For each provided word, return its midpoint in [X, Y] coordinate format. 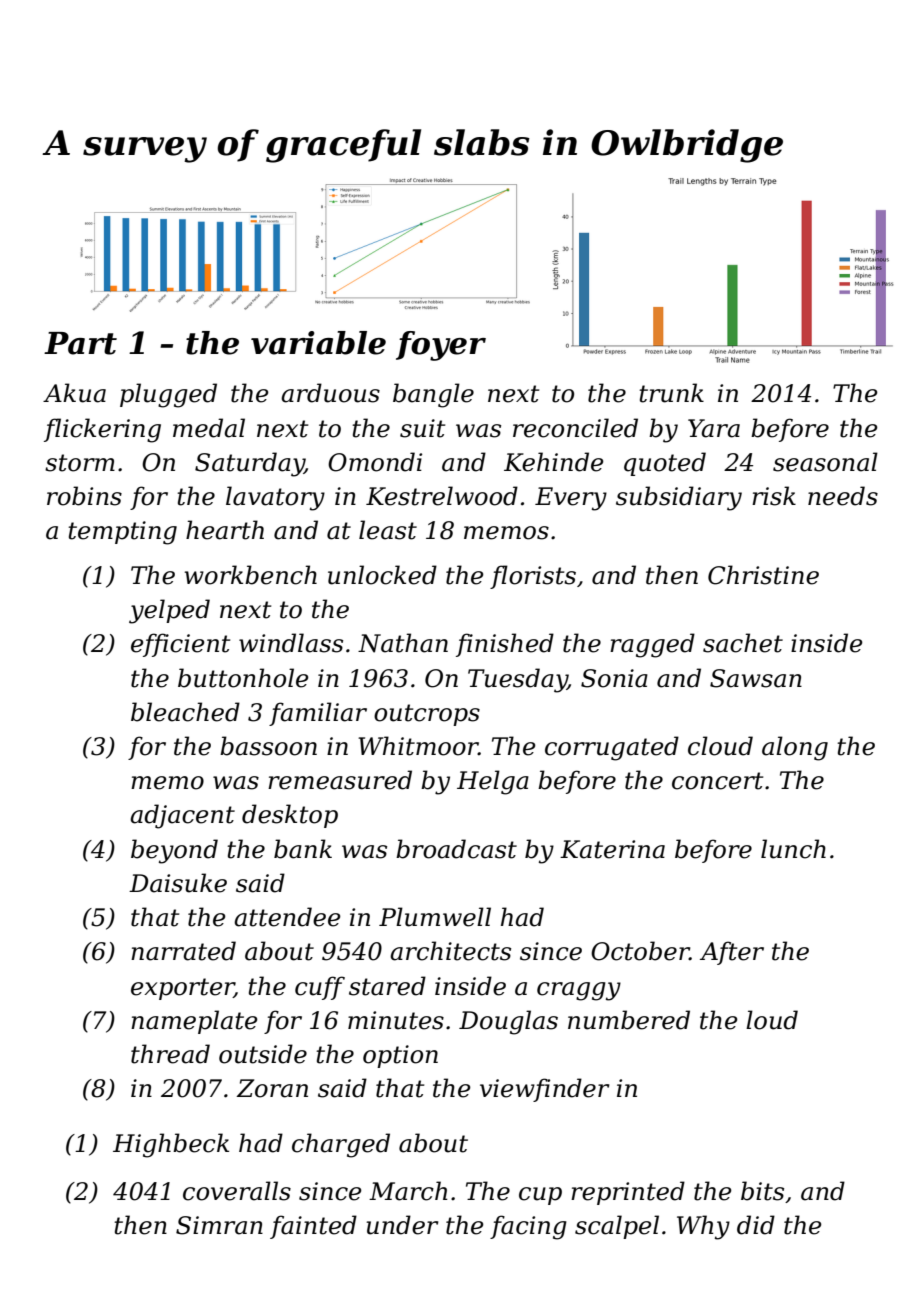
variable [318, 343]
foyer [441, 346]
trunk [671, 393]
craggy [579, 991]
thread [170, 1054]
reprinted [628, 1193]
